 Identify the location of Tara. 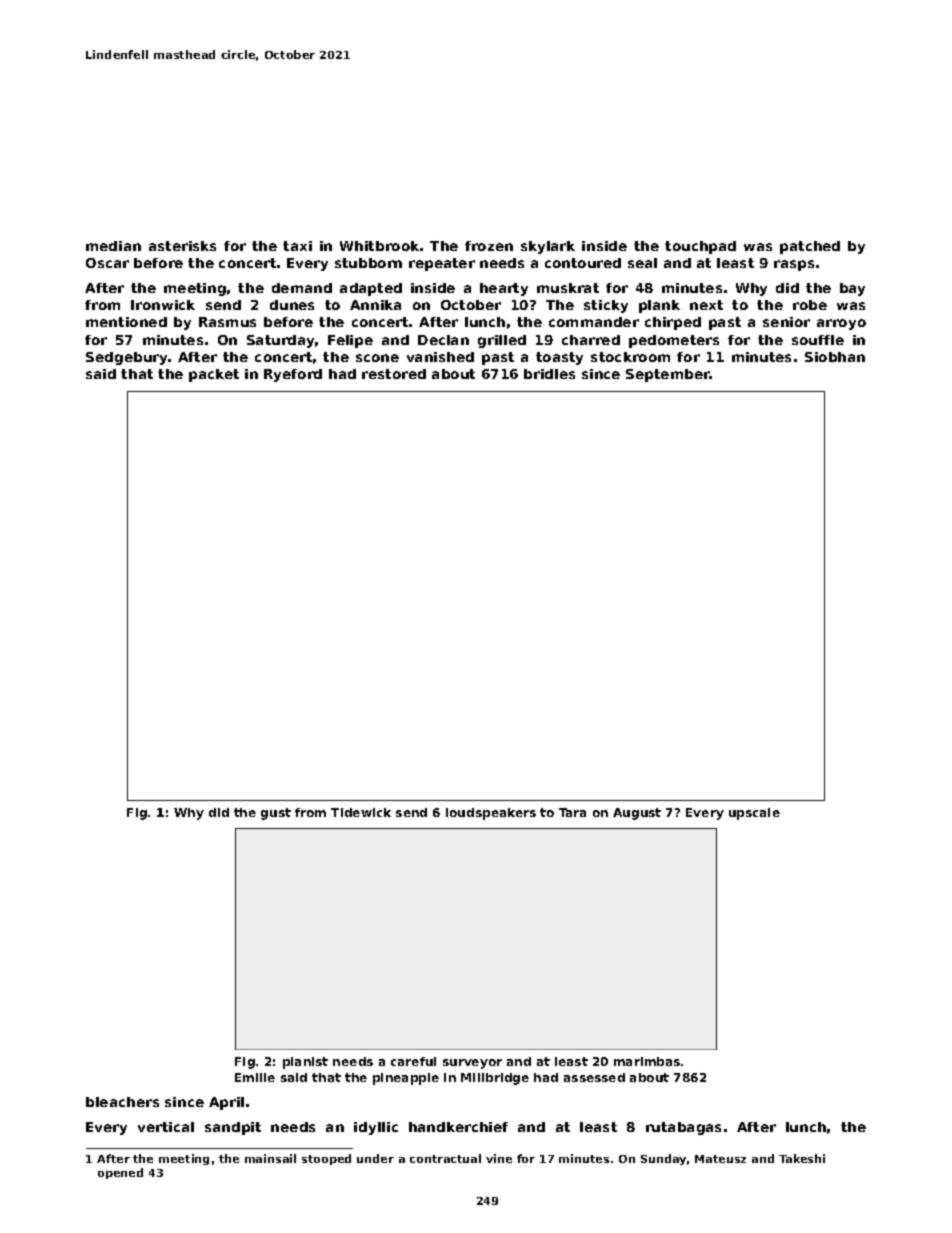
(572, 812).
